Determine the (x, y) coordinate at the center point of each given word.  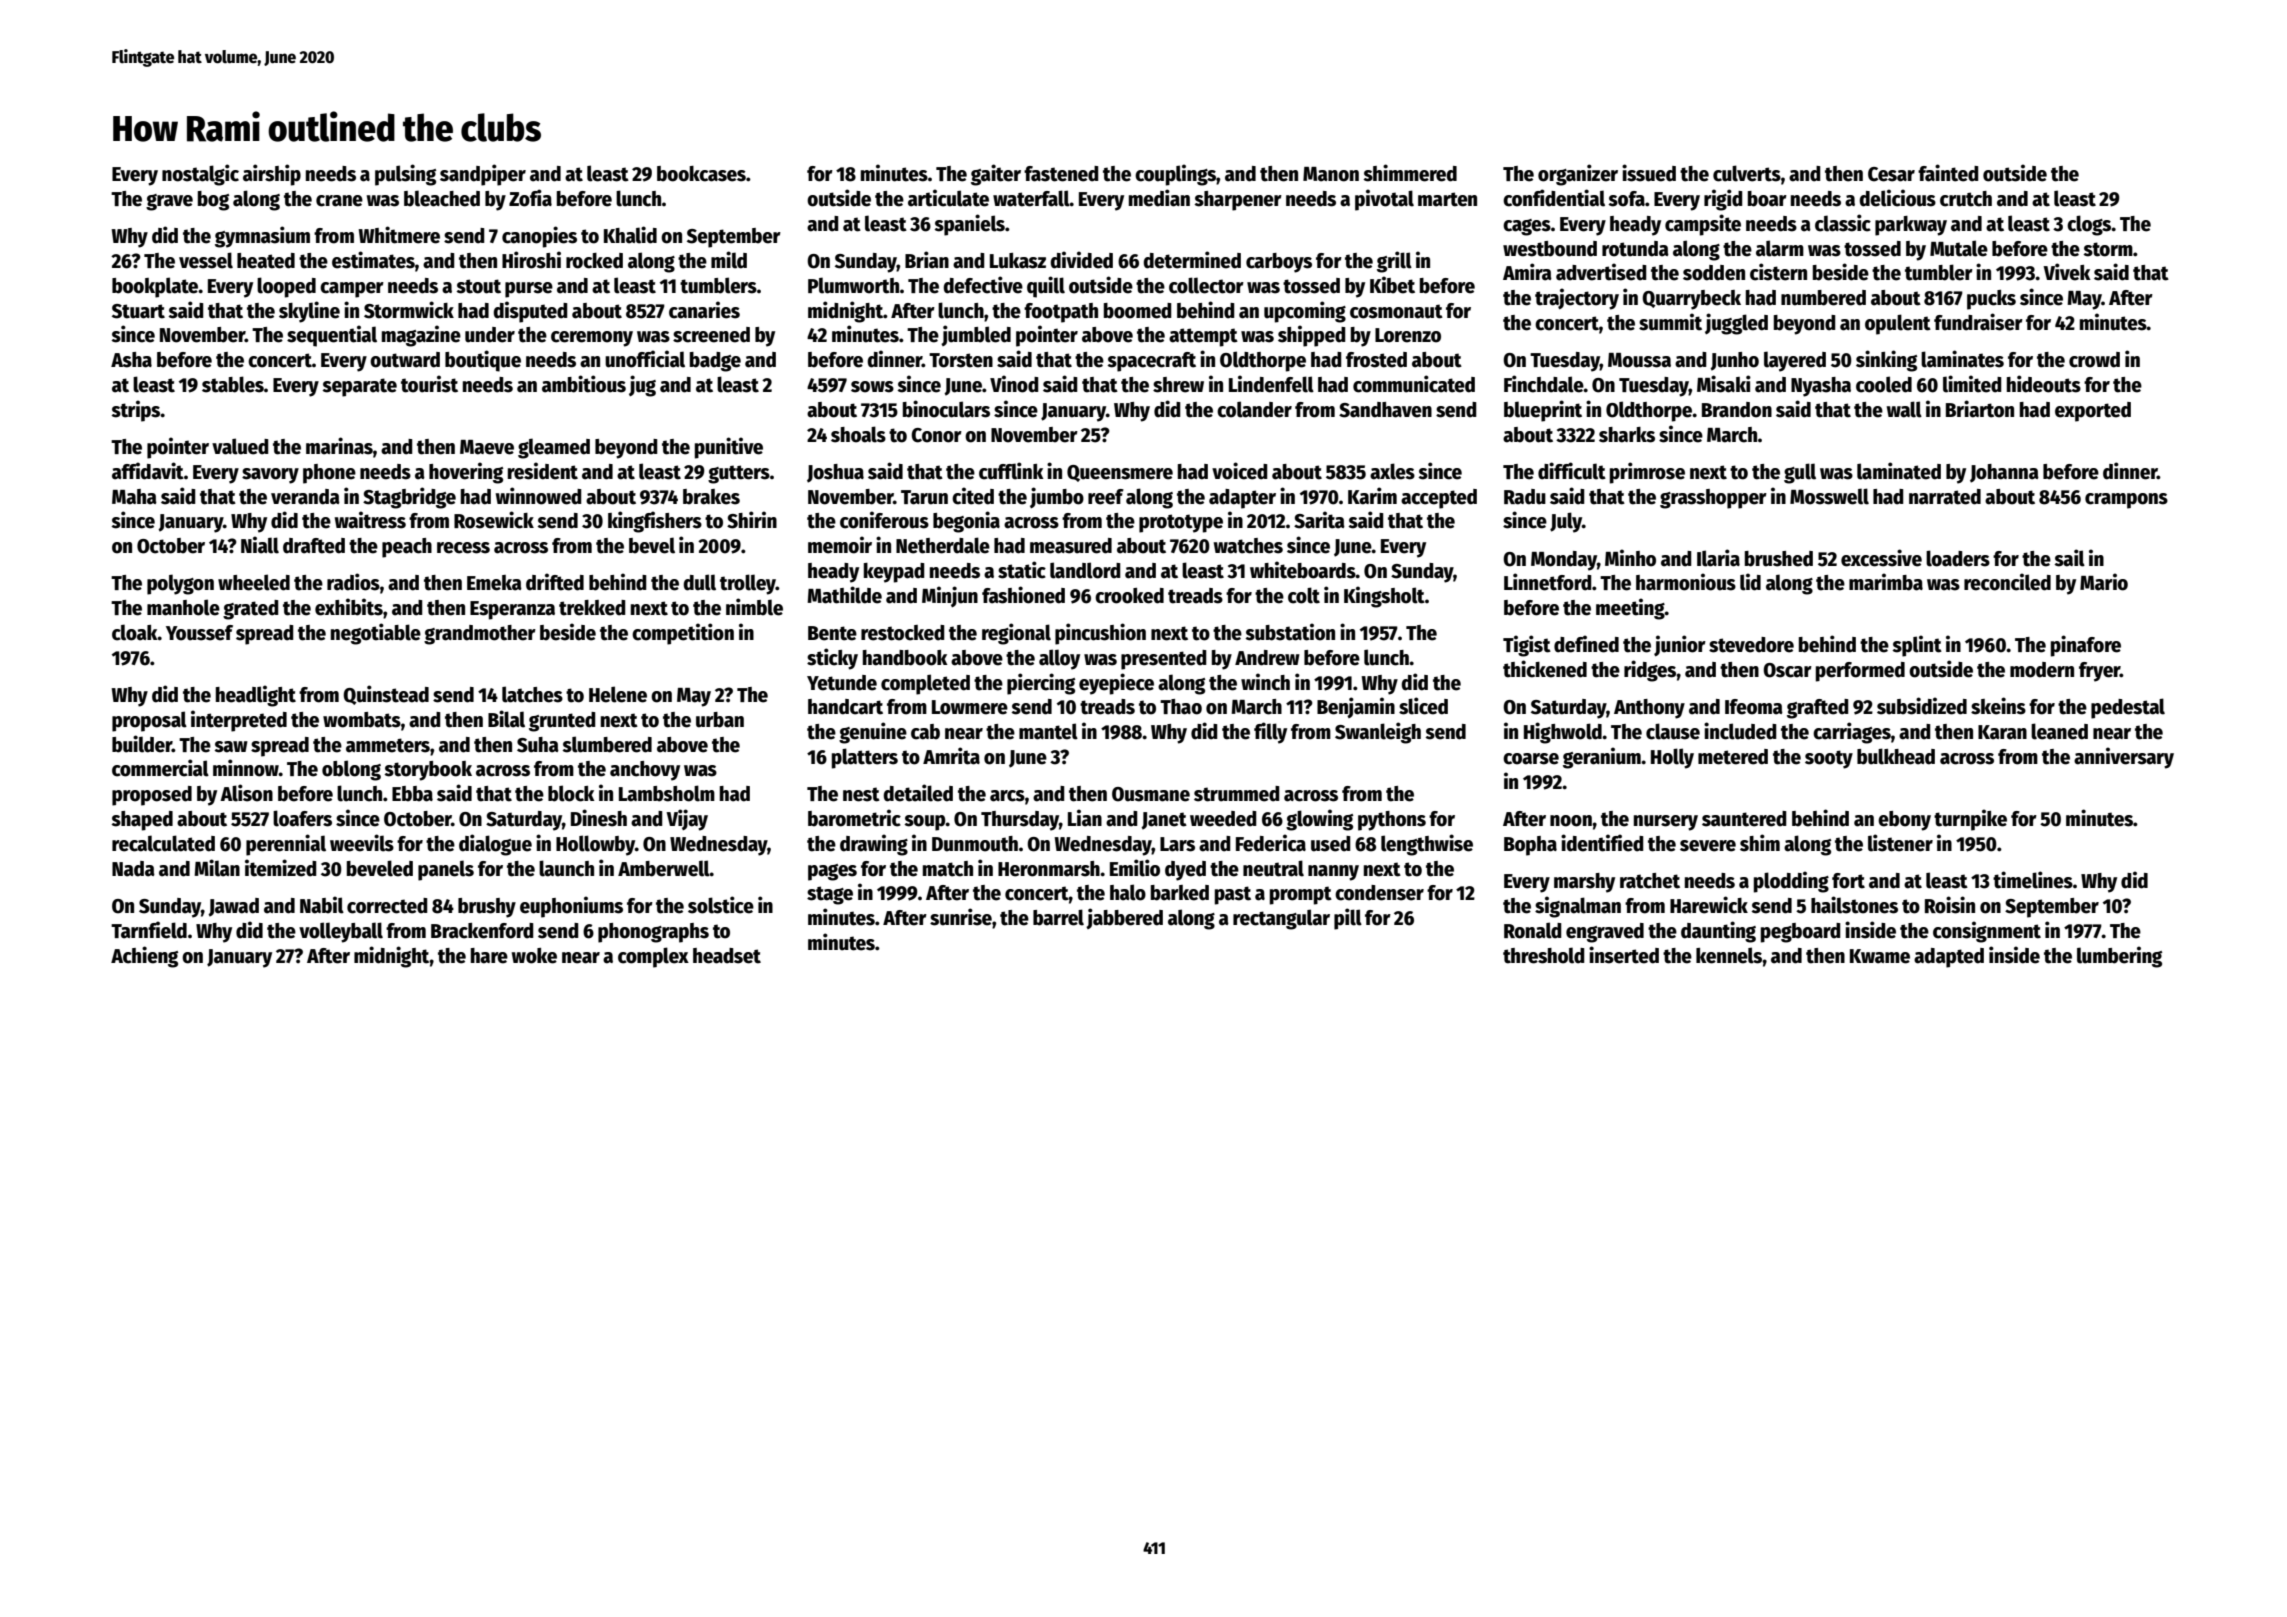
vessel (206, 260)
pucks (1991, 300)
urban (720, 720)
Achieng (144, 957)
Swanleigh (1378, 733)
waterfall (1031, 198)
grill (1394, 262)
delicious (1897, 198)
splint (1917, 646)
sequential (332, 336)
